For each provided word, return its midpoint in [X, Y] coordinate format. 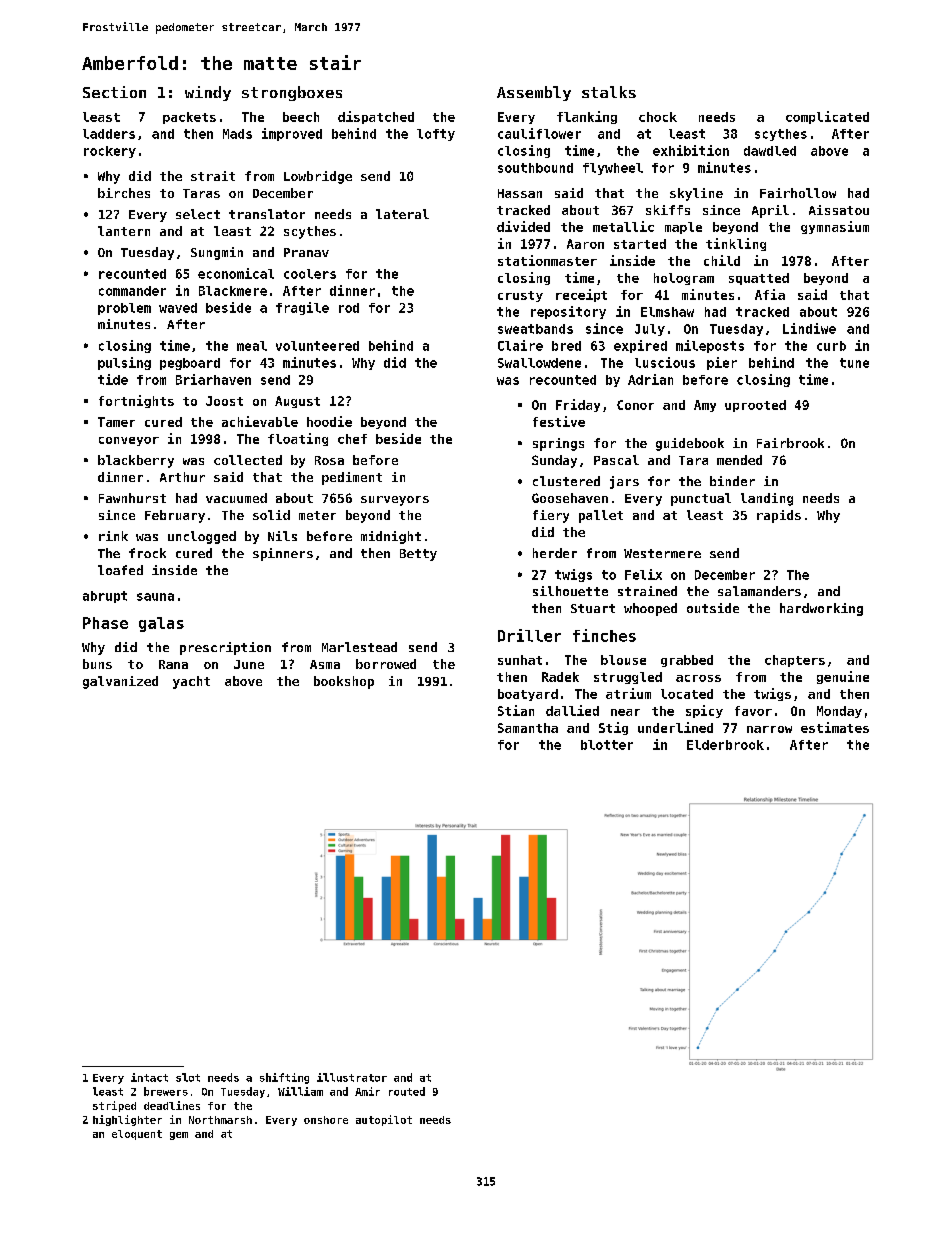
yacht [191, 682]
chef [352, 439]
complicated [827, 117]
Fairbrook [790, 443]
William [300, 1091]
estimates [835, 727]
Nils [282, 536]
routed [407, 1091]
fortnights [136, 401]
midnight [391, 537]
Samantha [528, 728]
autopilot [384, 1120]
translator [267, 214]
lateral [402, 214]
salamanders [759, 591]
